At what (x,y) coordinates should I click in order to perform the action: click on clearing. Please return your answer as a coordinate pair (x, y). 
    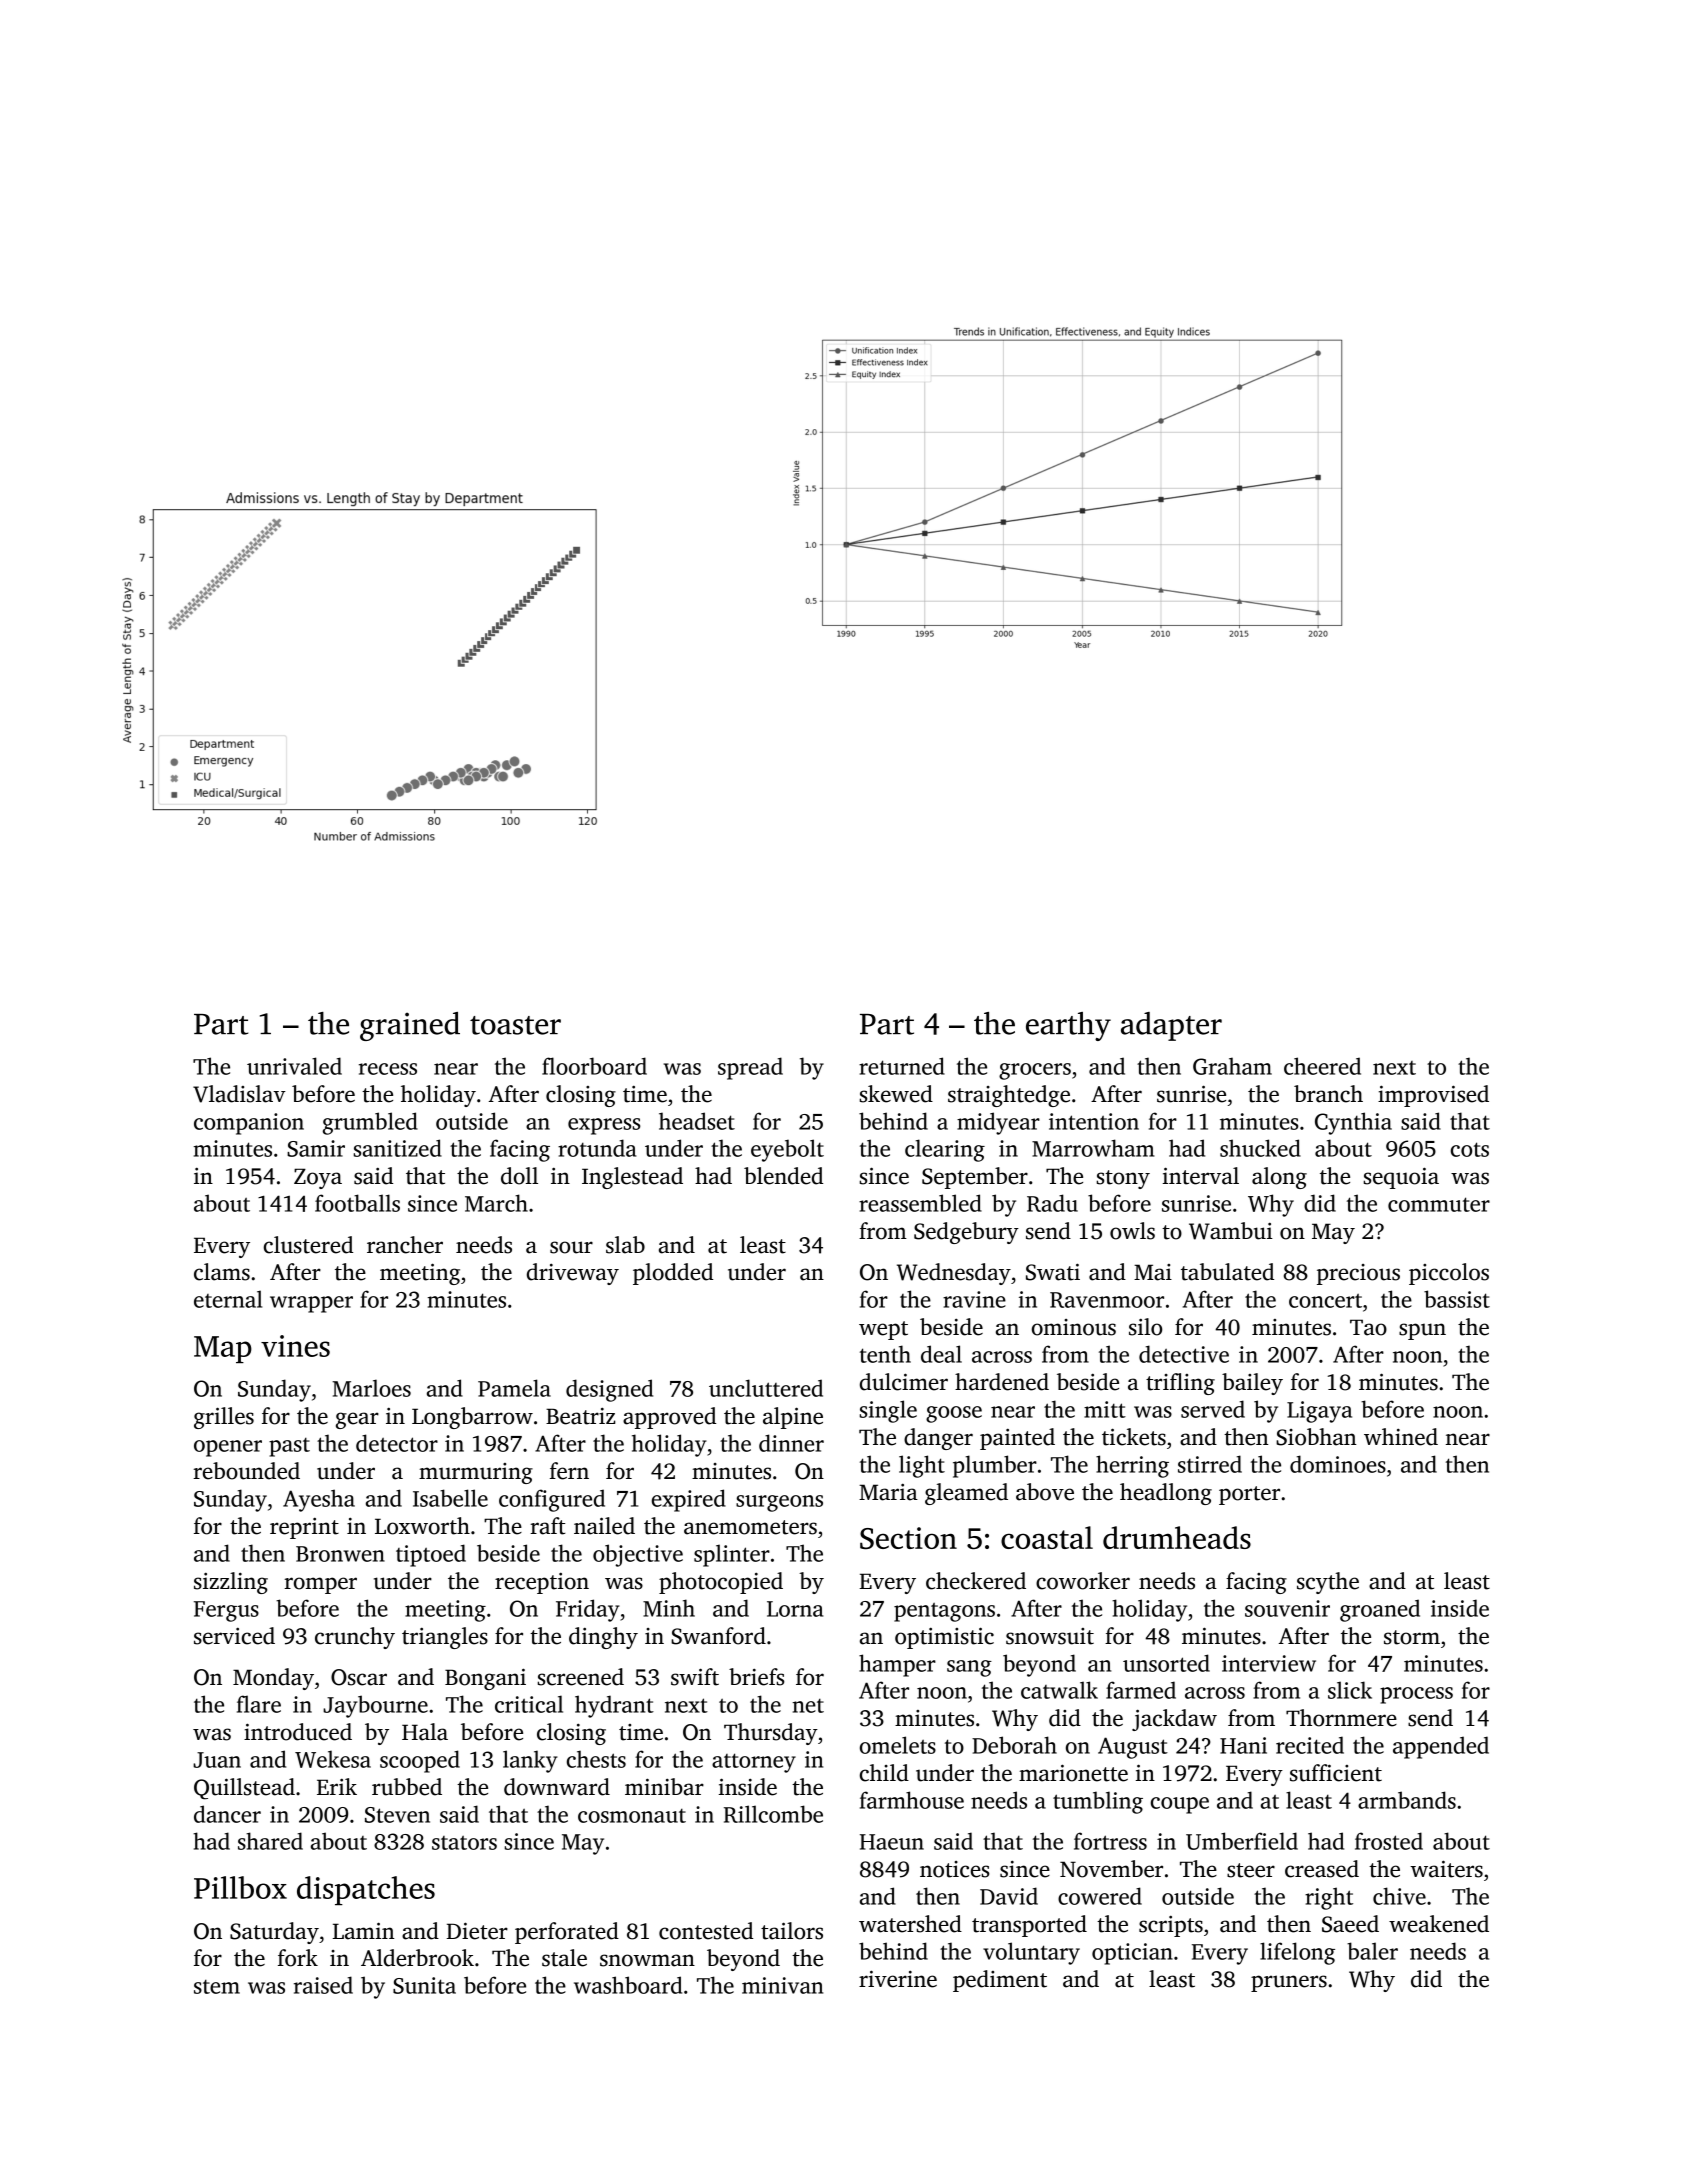
    Looking at the image, I should click on (945, 1150).
